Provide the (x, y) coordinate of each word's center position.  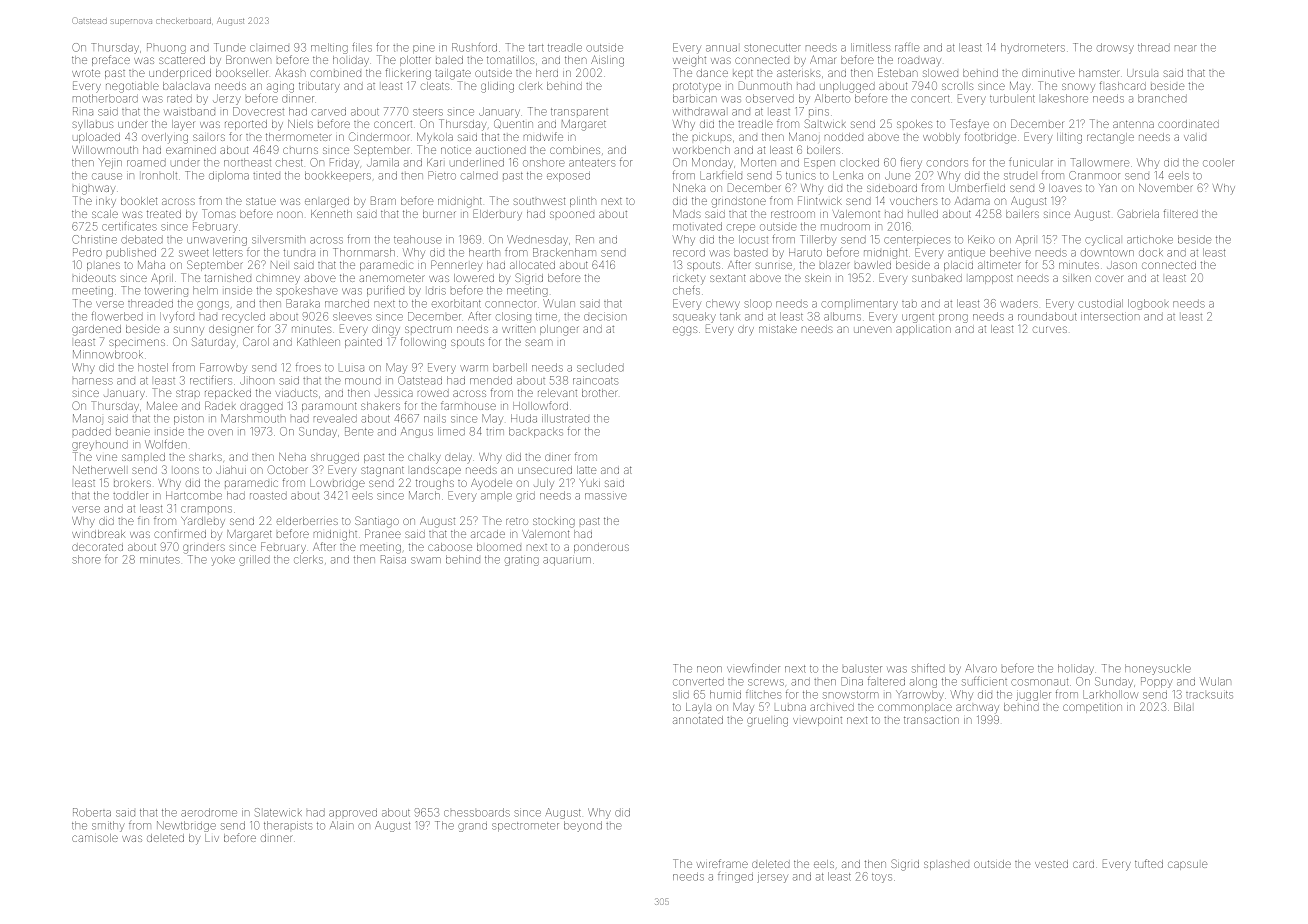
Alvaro (981, 668)
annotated (698, 720)
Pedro (87, 252)
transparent (579, 112)
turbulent (1012, 98)
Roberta (92, 812)
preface (111, 60)
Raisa (393, 559)
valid (1195, 137)
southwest (539, 201)
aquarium (567, 561)
